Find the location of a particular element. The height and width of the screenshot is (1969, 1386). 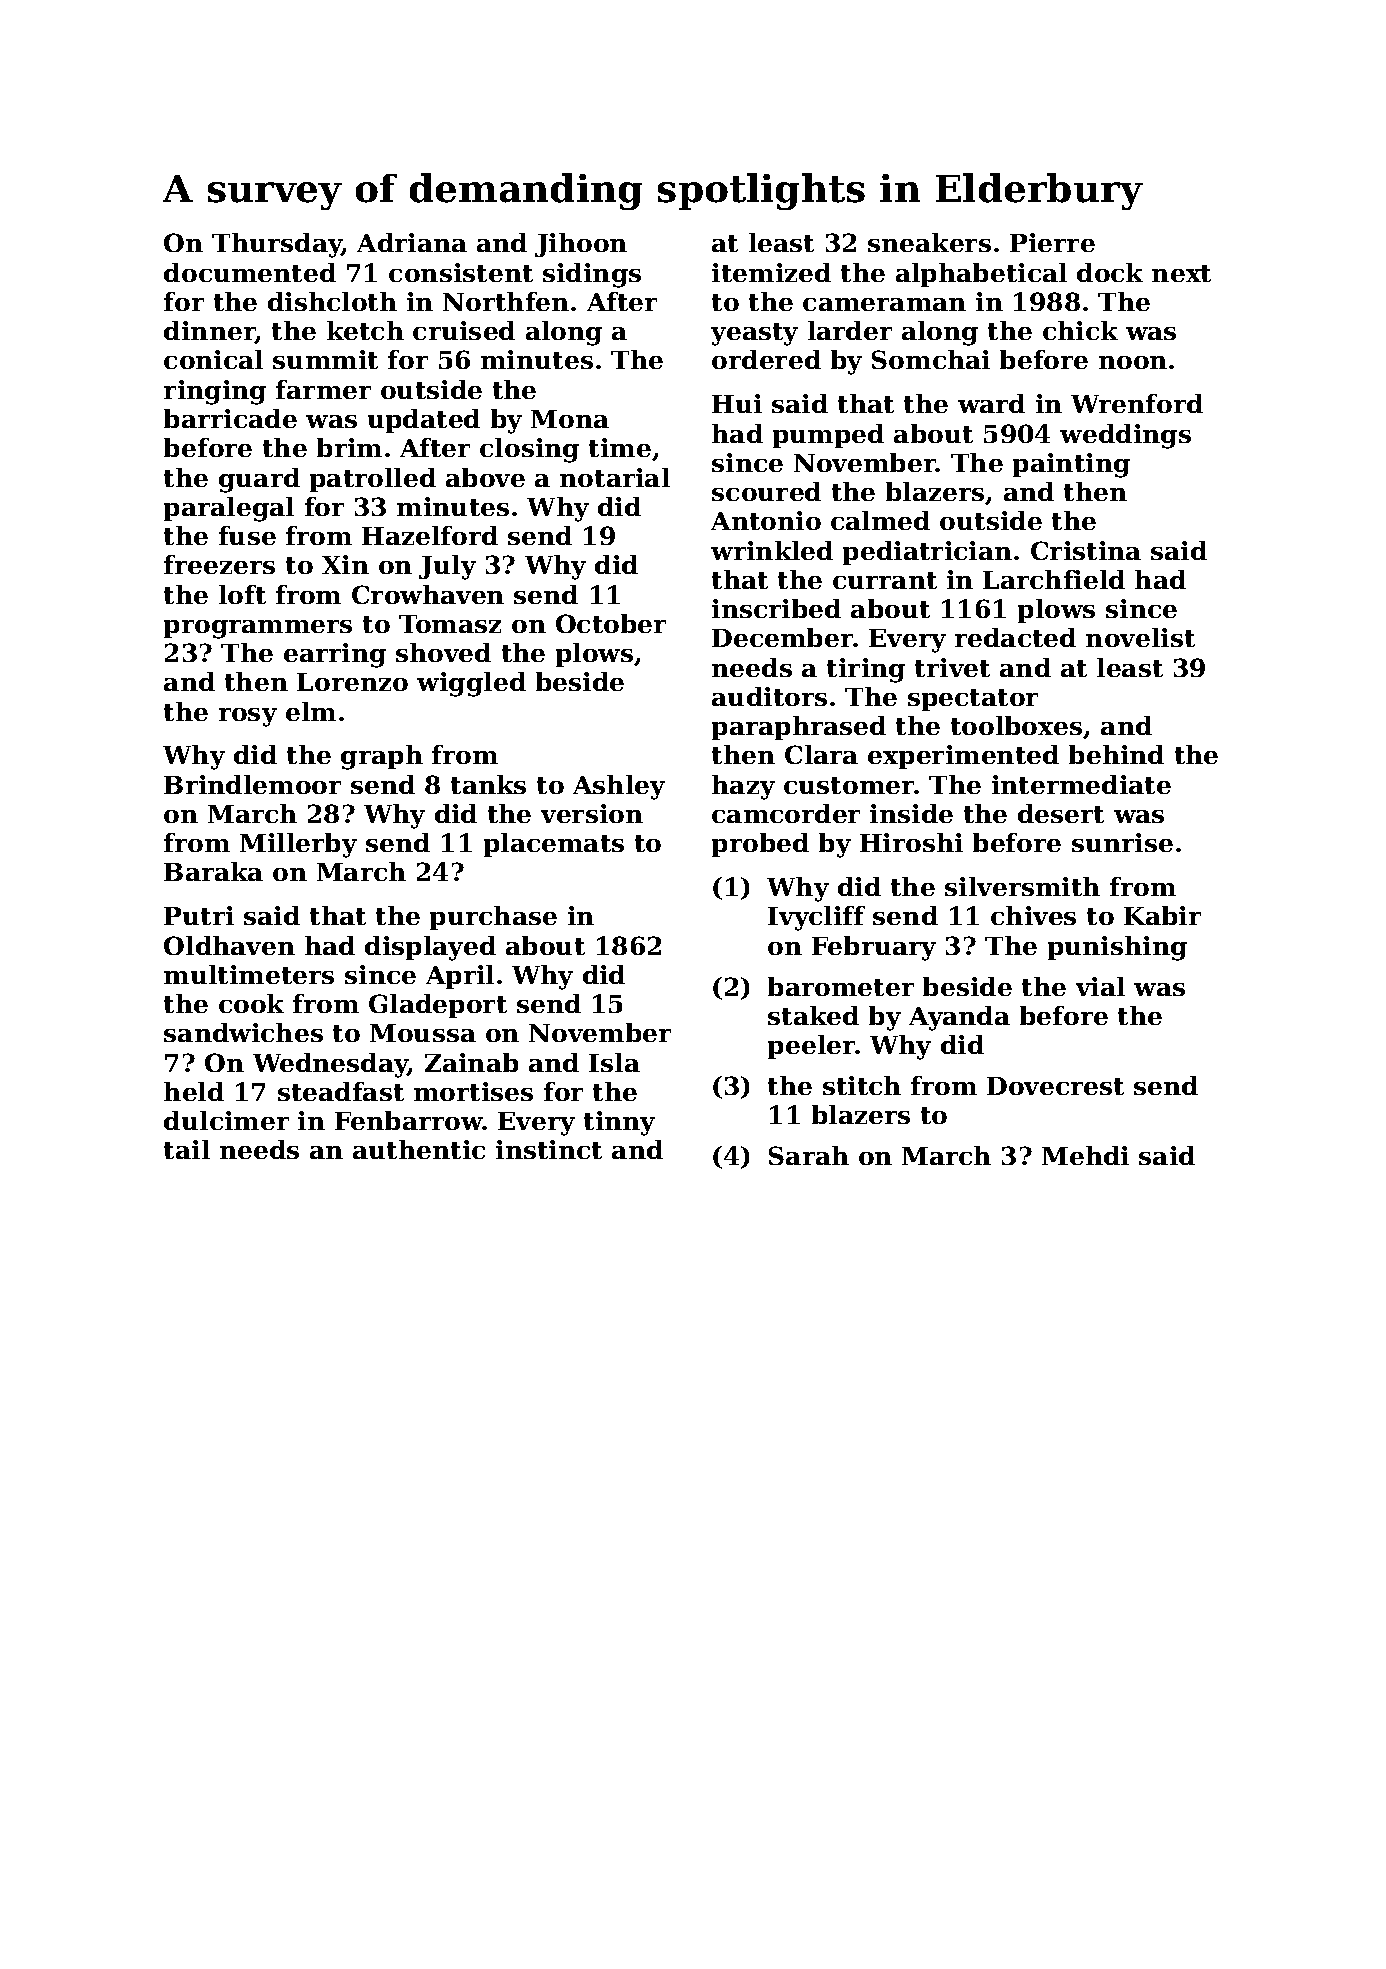

Fenbarrow is located at coordinates (409, 1120).
